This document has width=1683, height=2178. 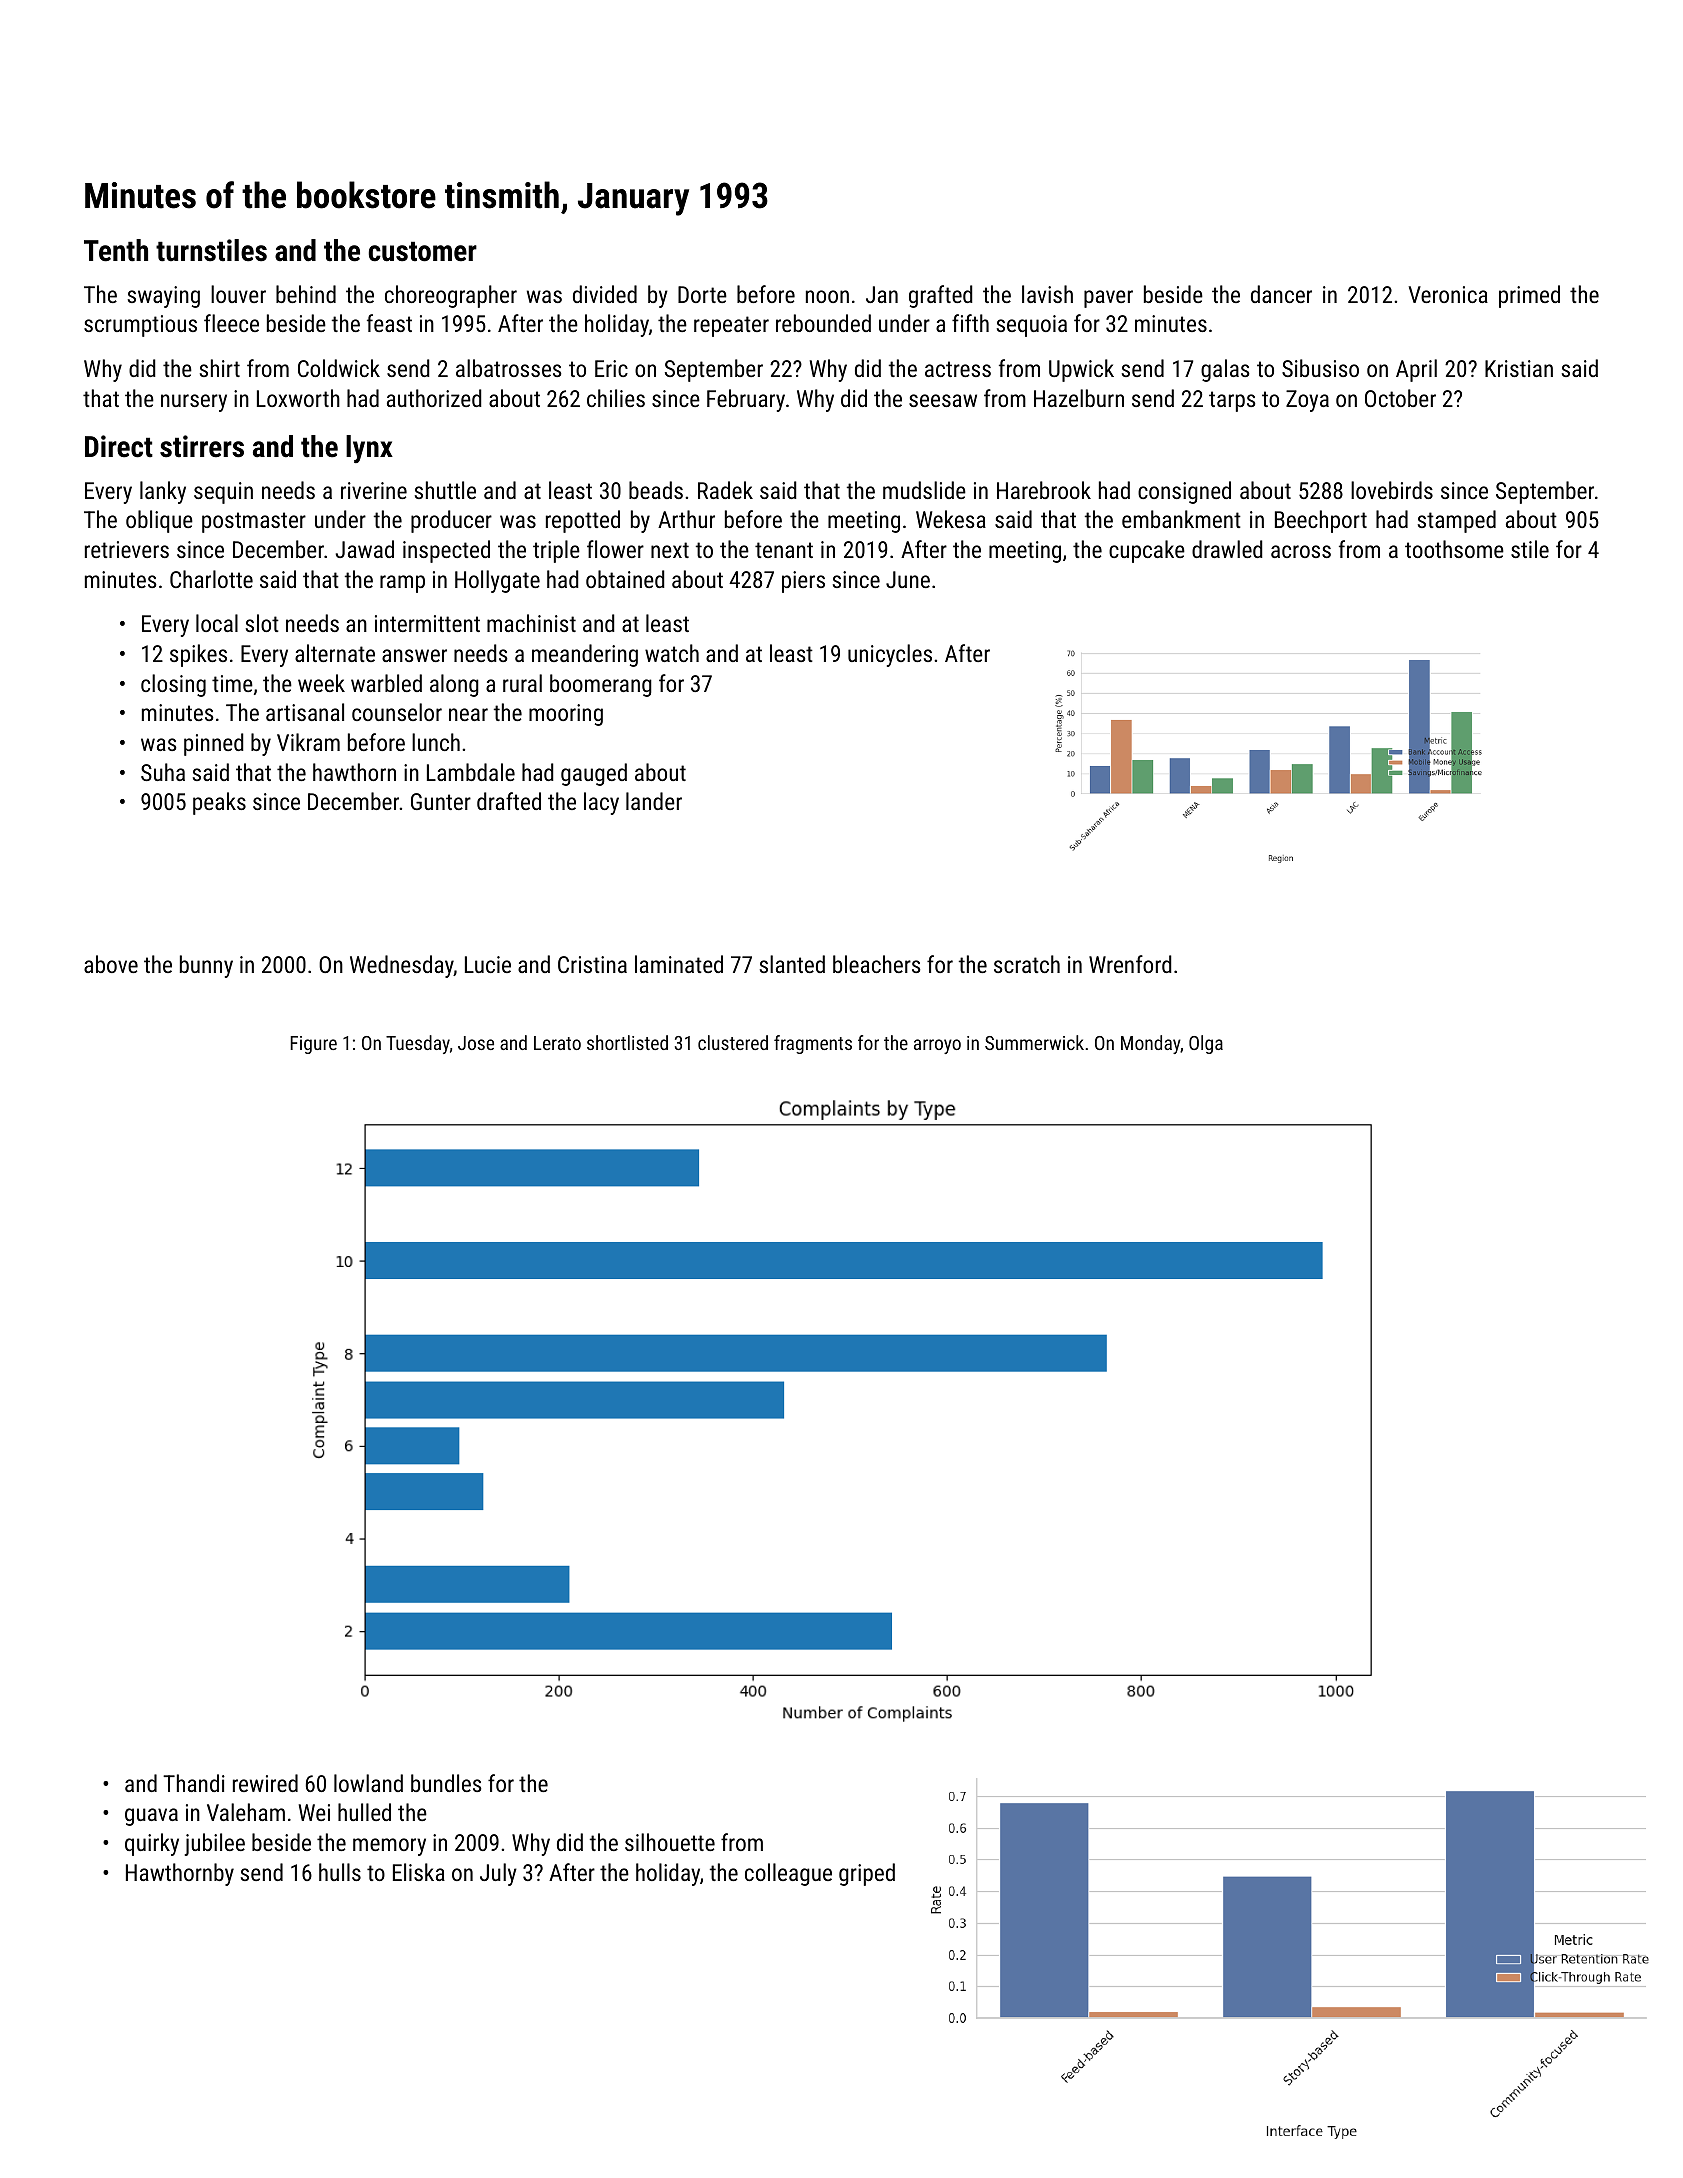 What do you see at coordinates (679, 964) in the document?
I see `laminated` at bounding box center [679, 964].
